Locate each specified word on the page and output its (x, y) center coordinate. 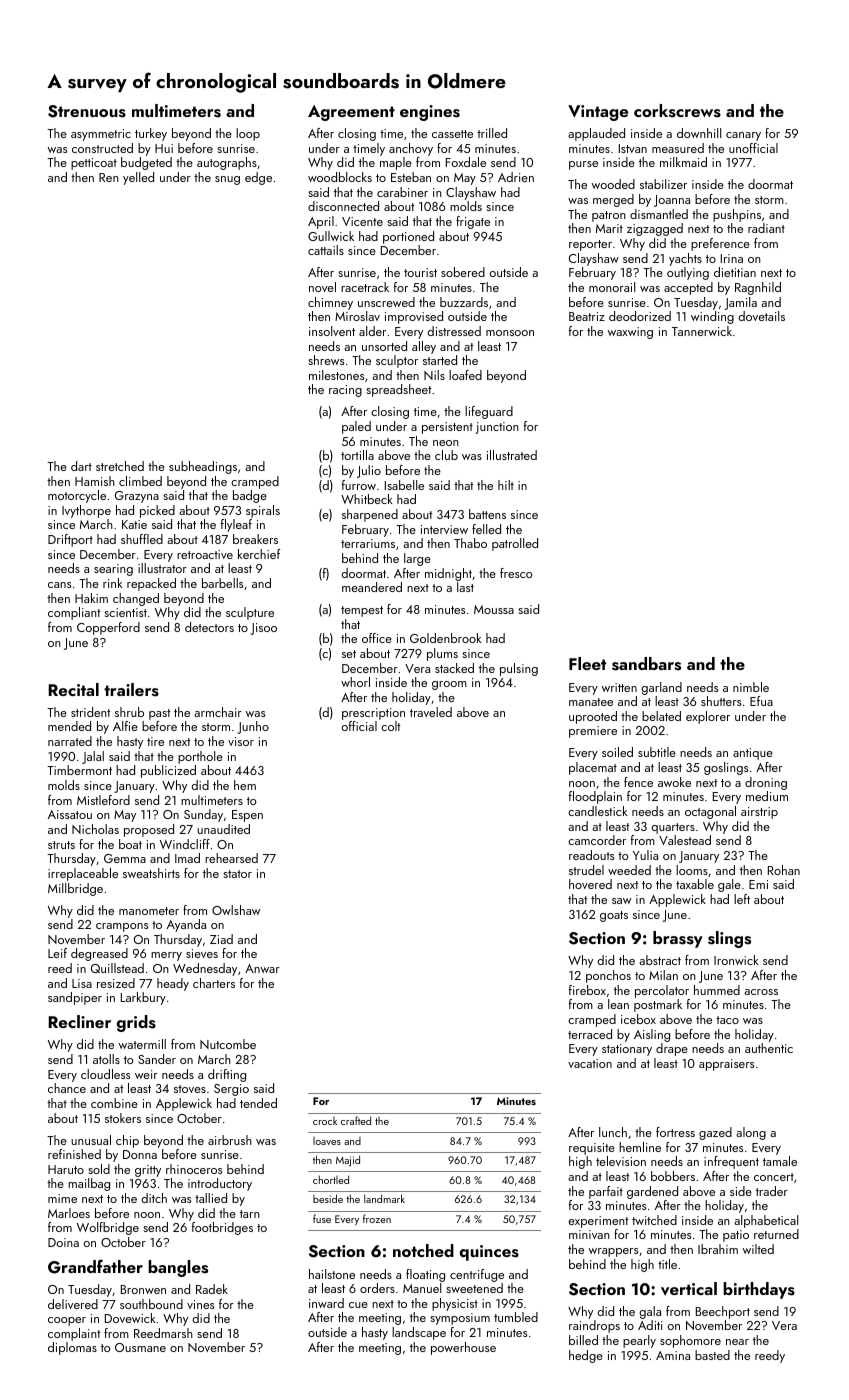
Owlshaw (236, 910)
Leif (57, 953)
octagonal (710, 812)
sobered (463, 272)
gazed (715, 1133)
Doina (63, 1242)
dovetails (762, 316)
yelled (138, 178)
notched (423, 1250)
